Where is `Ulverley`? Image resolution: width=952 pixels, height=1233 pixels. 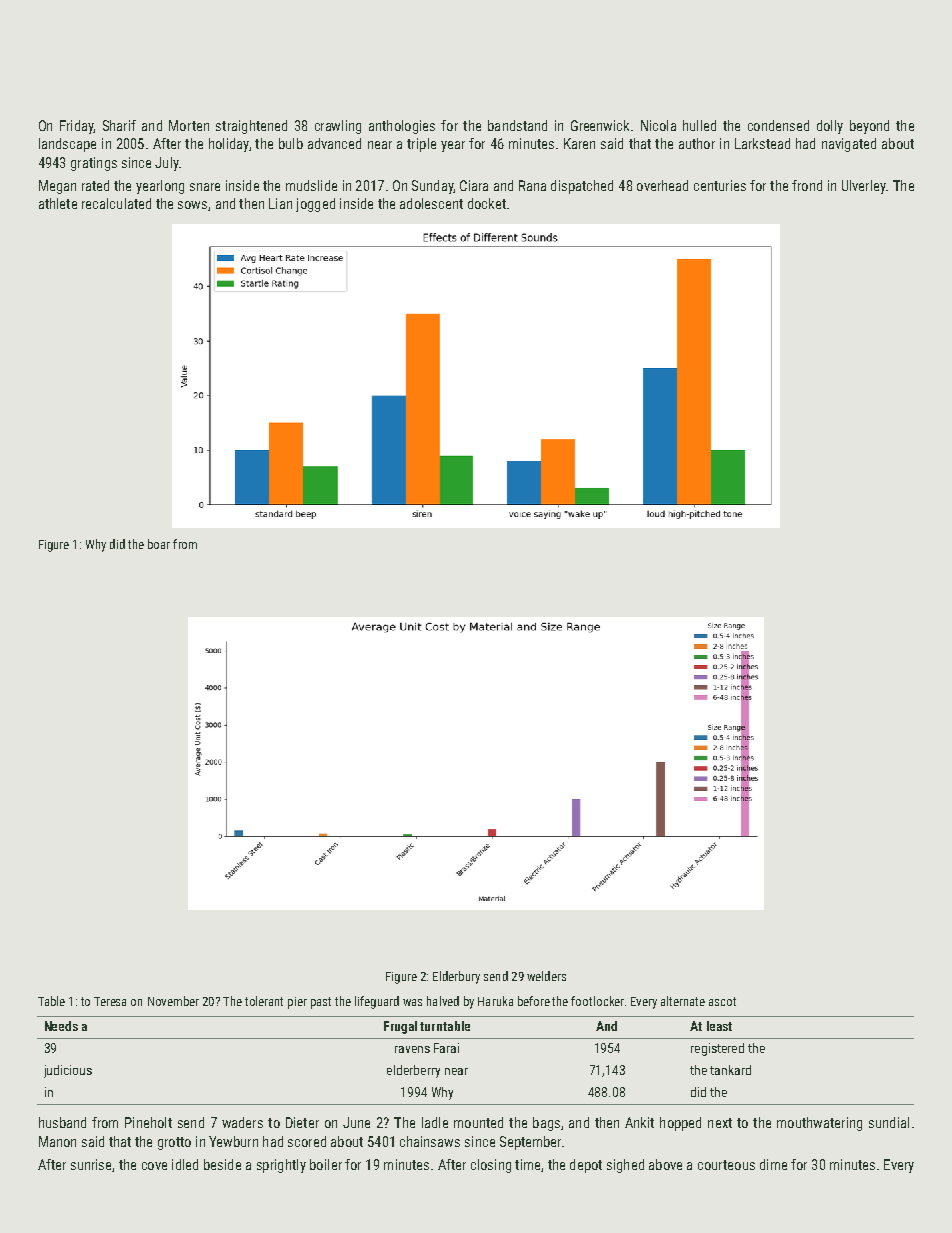 Ulverley is located at coordinates (864, 187).
